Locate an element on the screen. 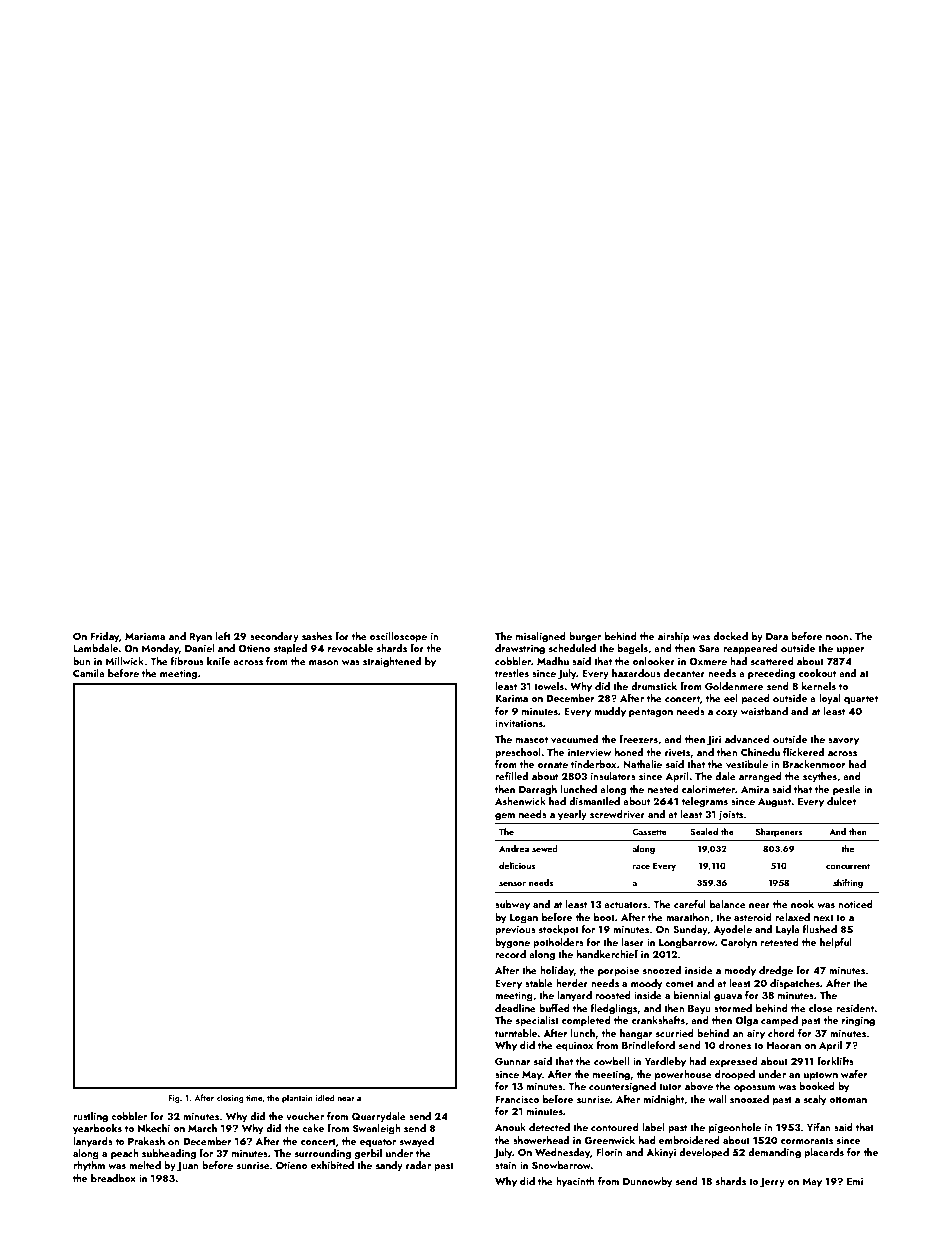 Image resolution: width=952 pixels, height=1233 pixels. Friday is located at coordinates (104, 637).
